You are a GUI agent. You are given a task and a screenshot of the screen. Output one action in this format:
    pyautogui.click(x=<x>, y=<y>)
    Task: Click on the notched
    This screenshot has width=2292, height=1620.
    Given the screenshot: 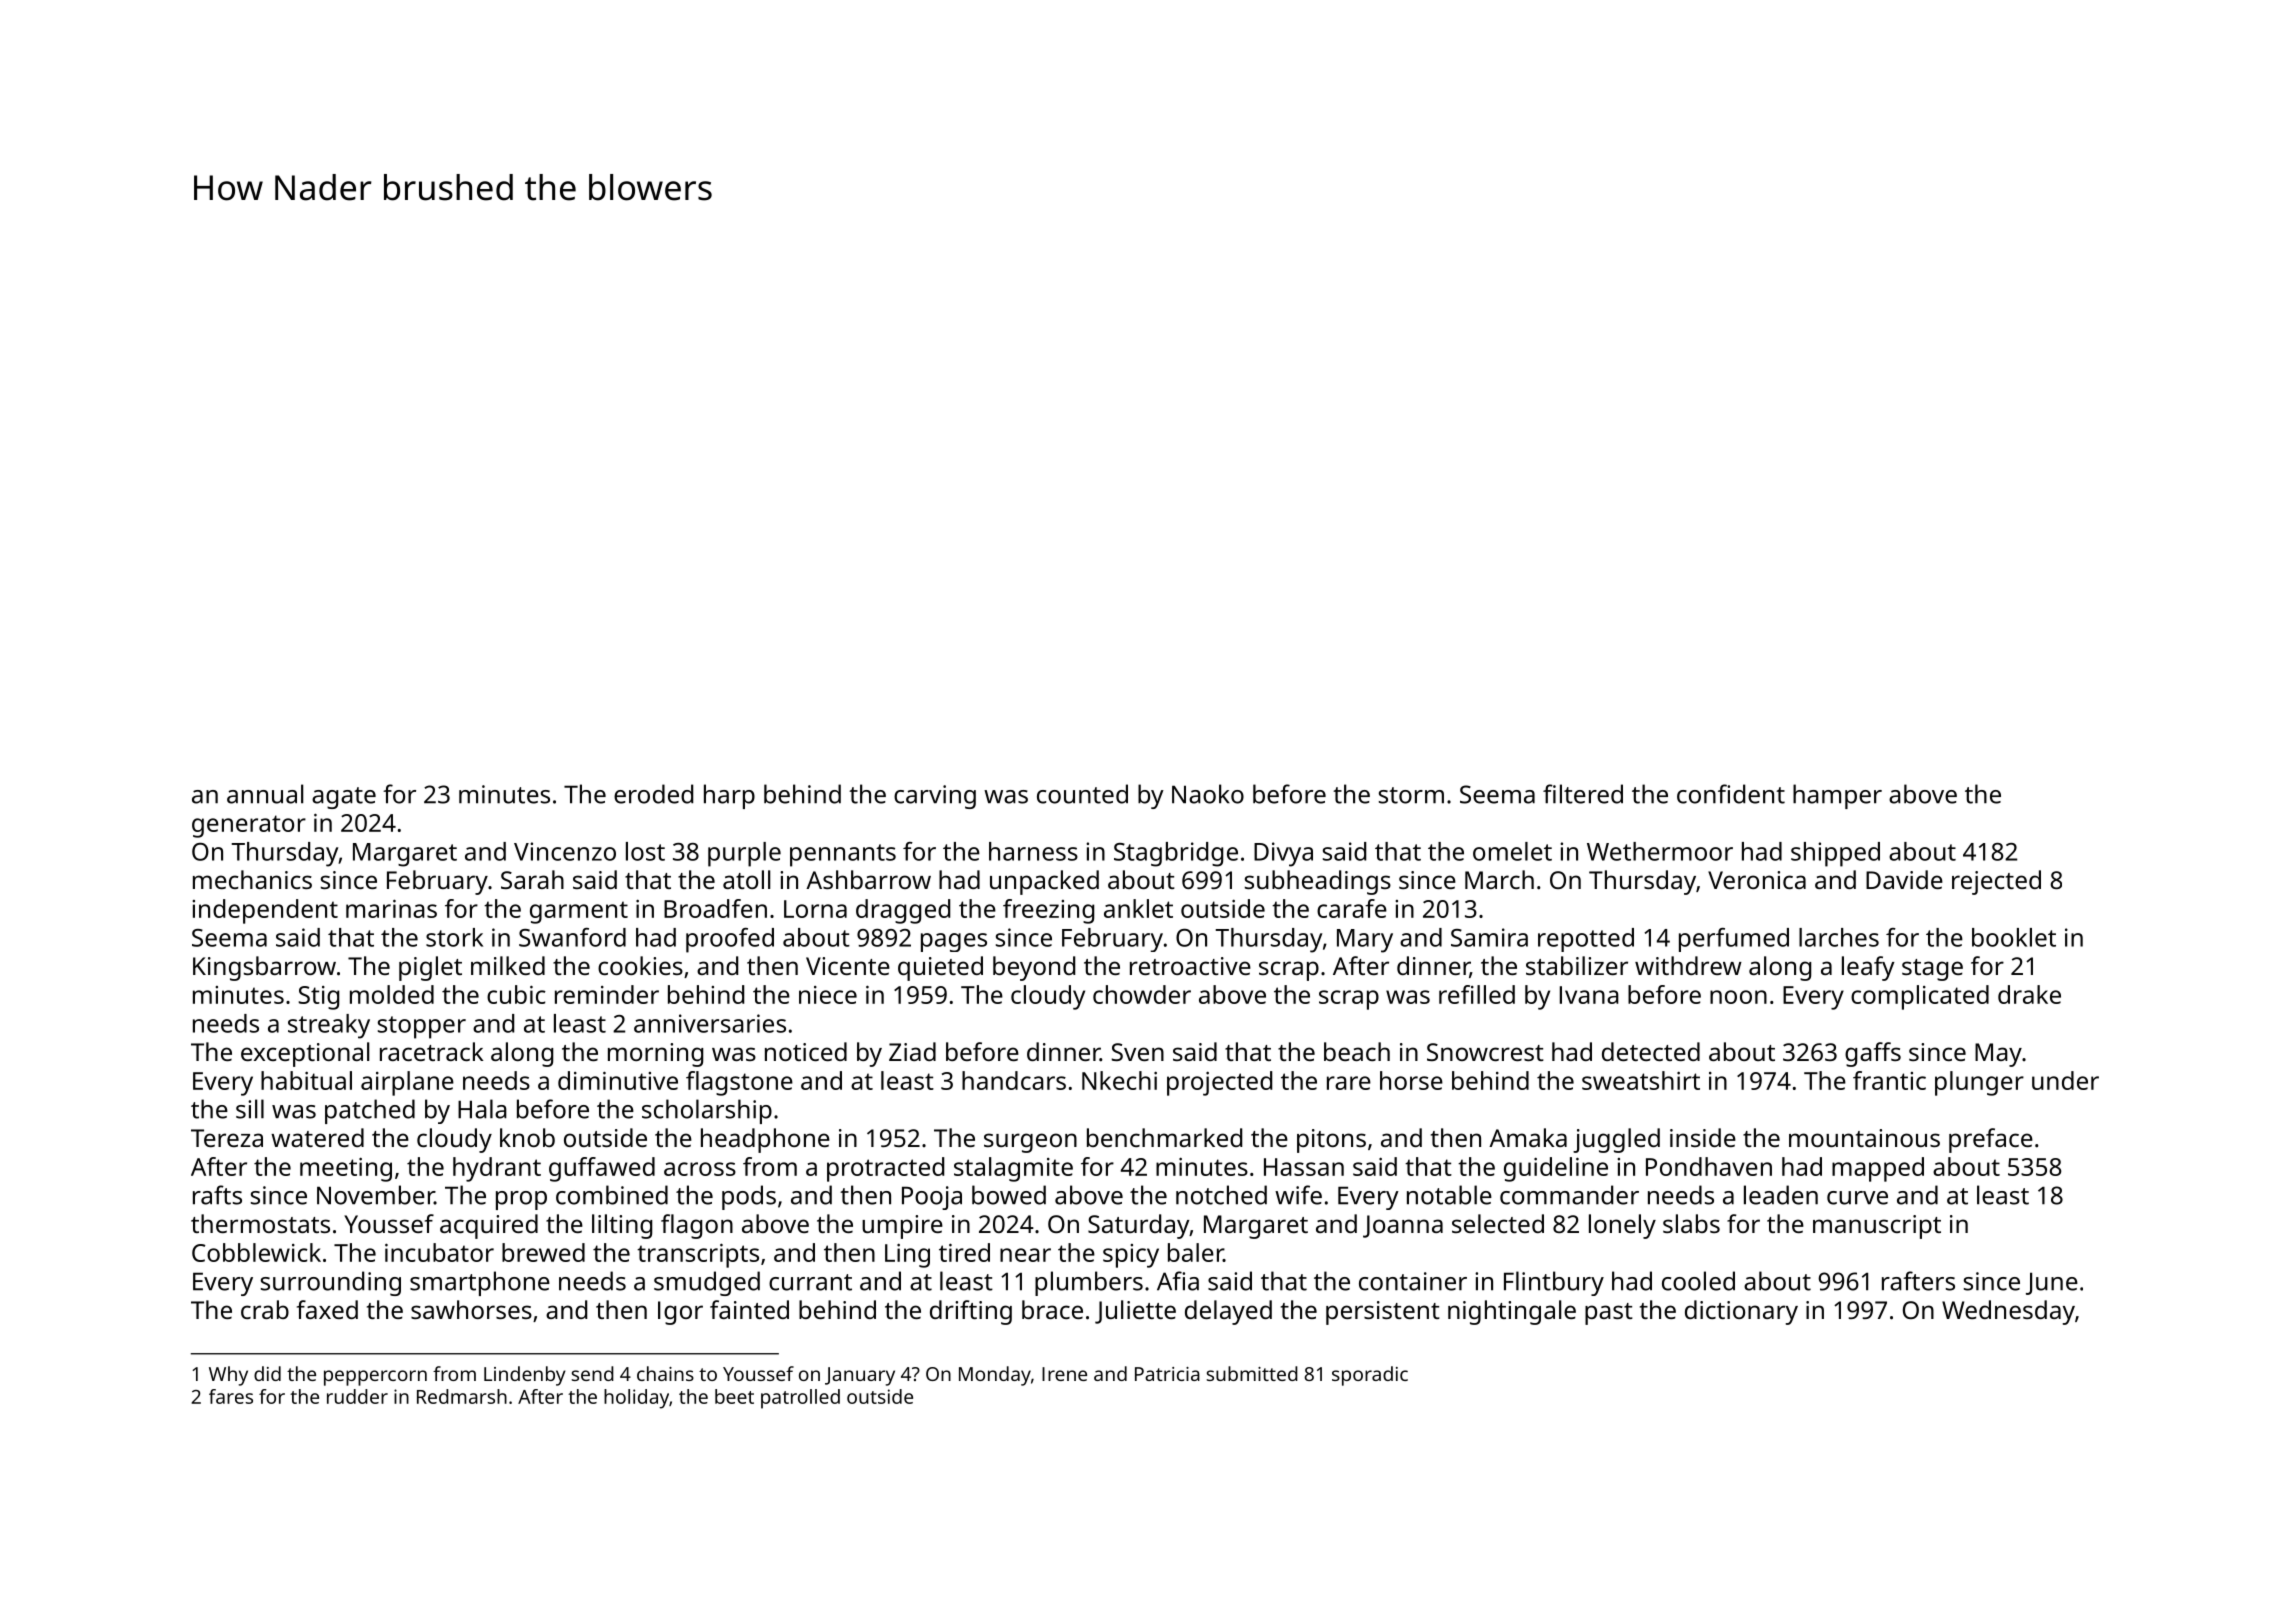 What is the action you would take?
    pyautogui.click(x=1221, y=1195)
